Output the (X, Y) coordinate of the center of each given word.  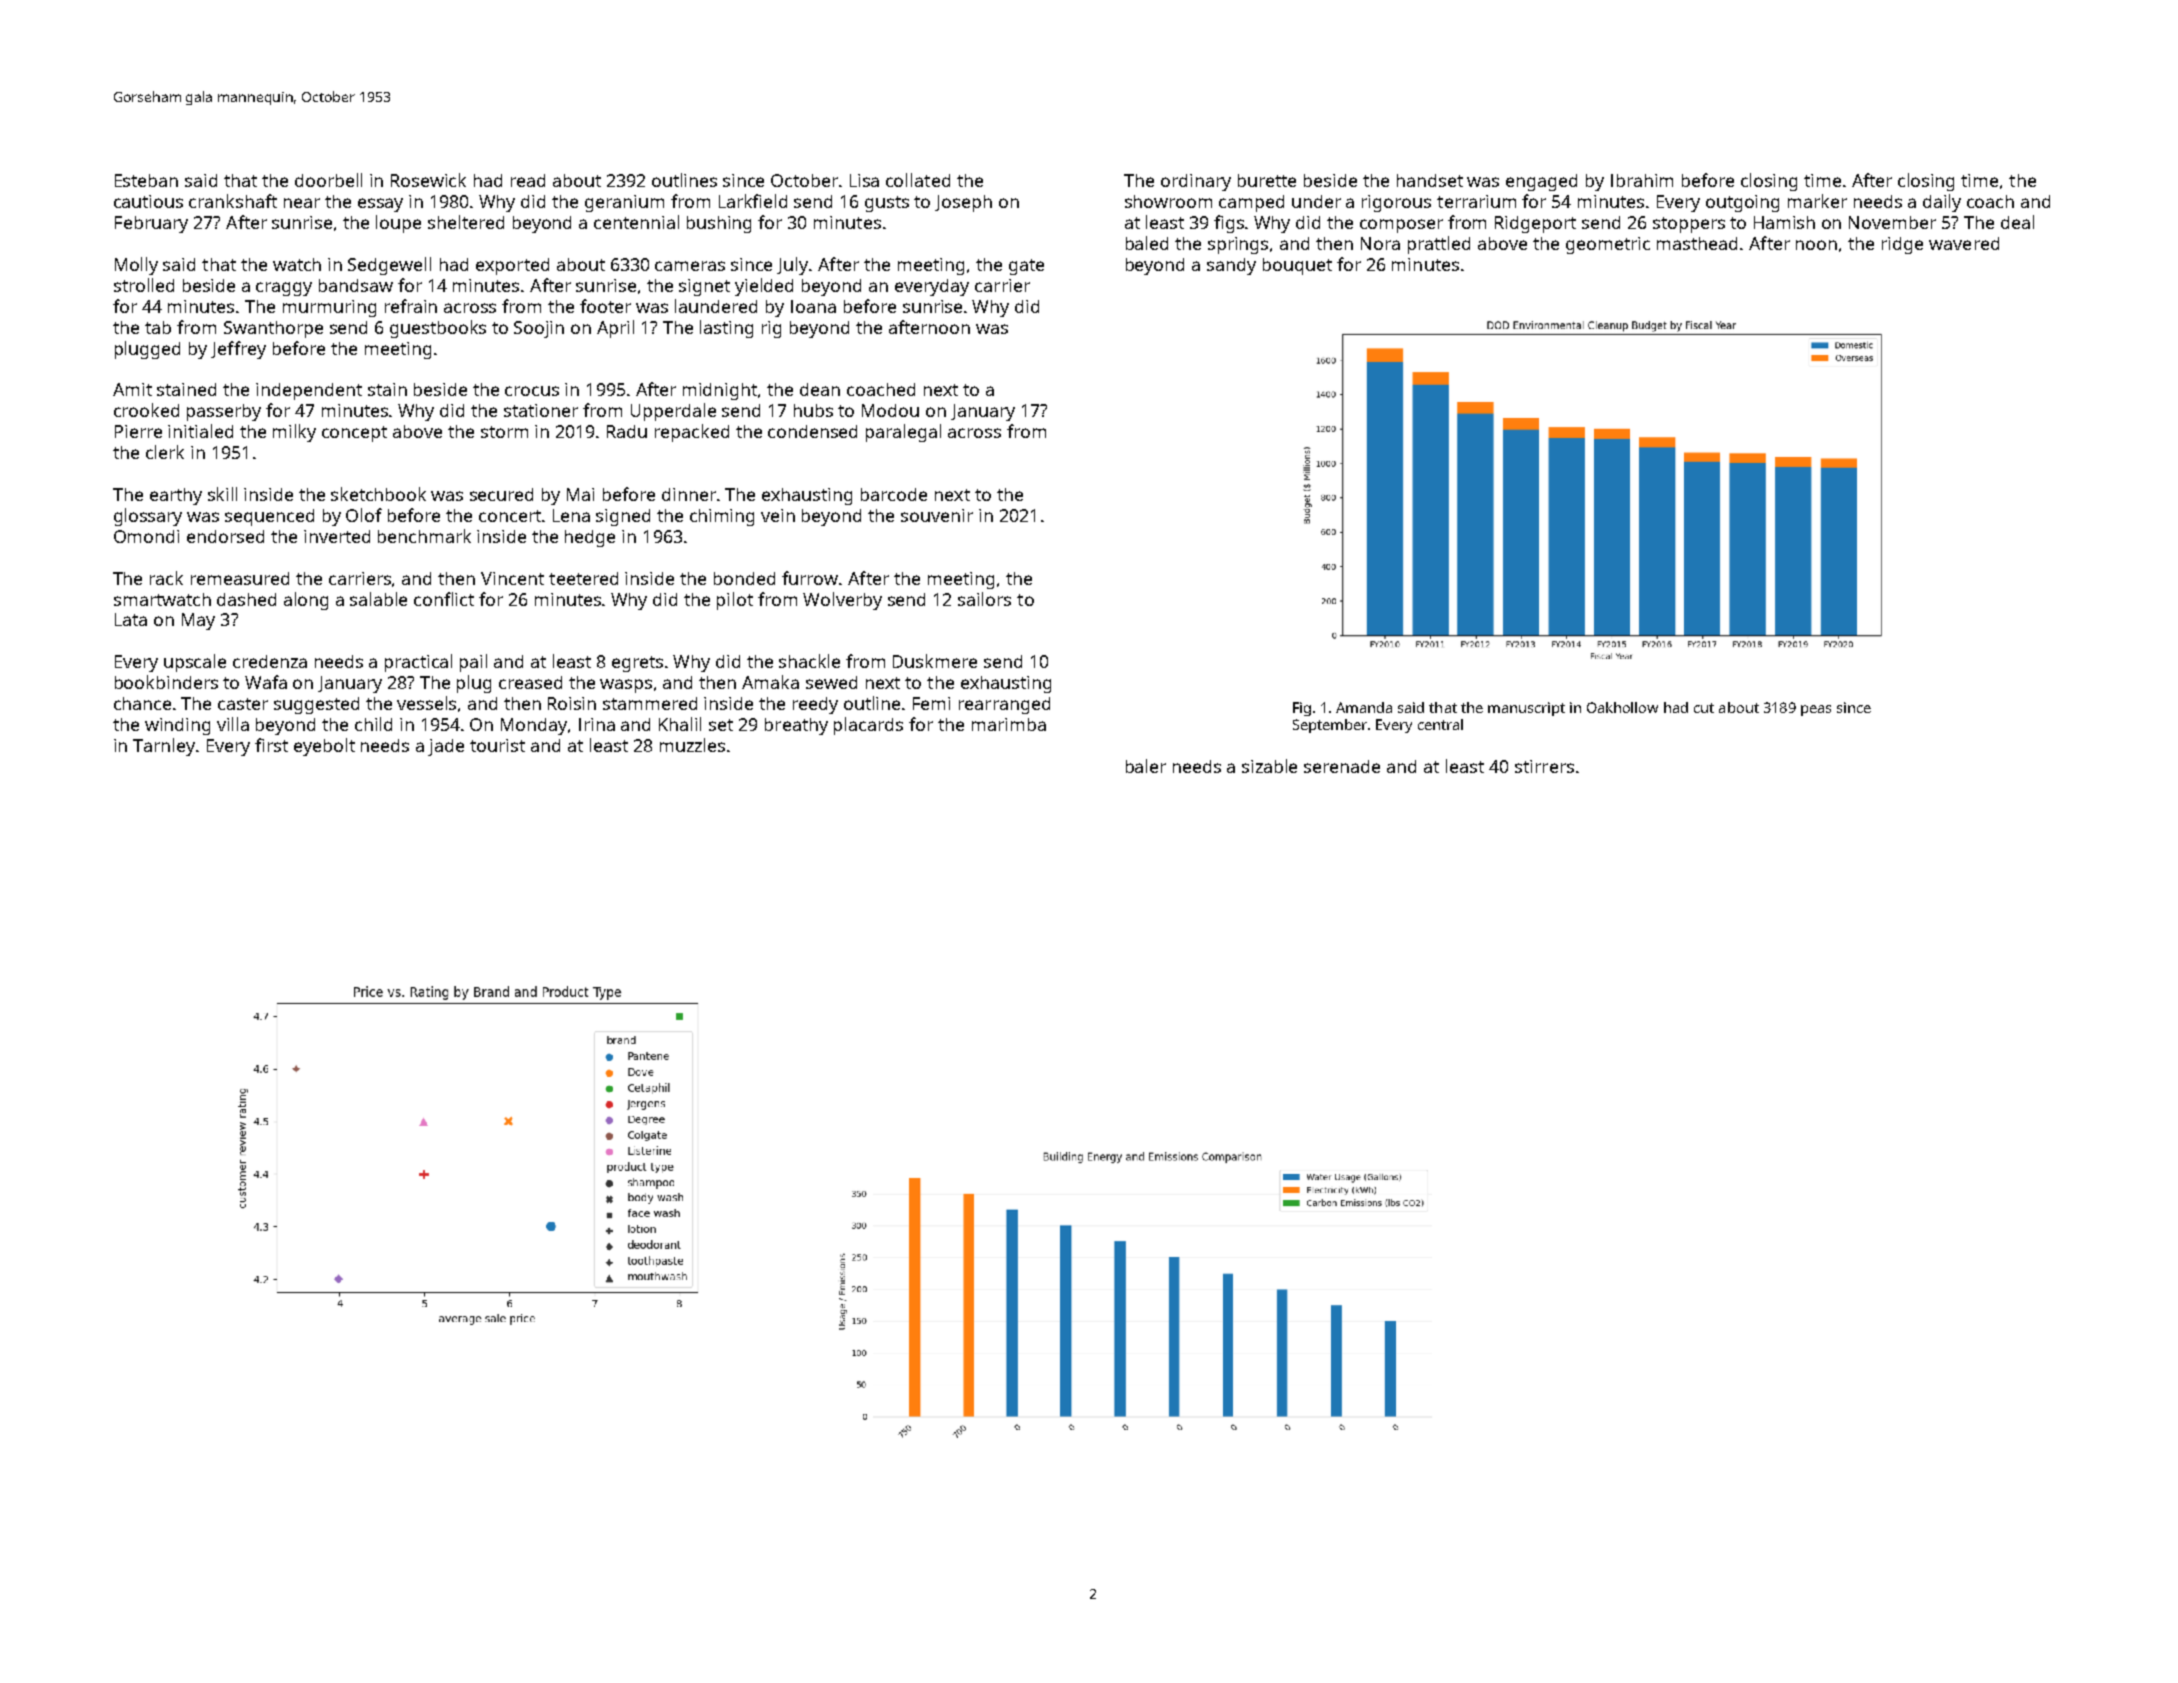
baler (1146, 766)
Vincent (512, 578)
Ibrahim (1642, 180)
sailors (984, 599)
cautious (148, 201)
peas (1816, 710)
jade (446, 747)
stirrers (1544, 766)
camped (1251, 203)
